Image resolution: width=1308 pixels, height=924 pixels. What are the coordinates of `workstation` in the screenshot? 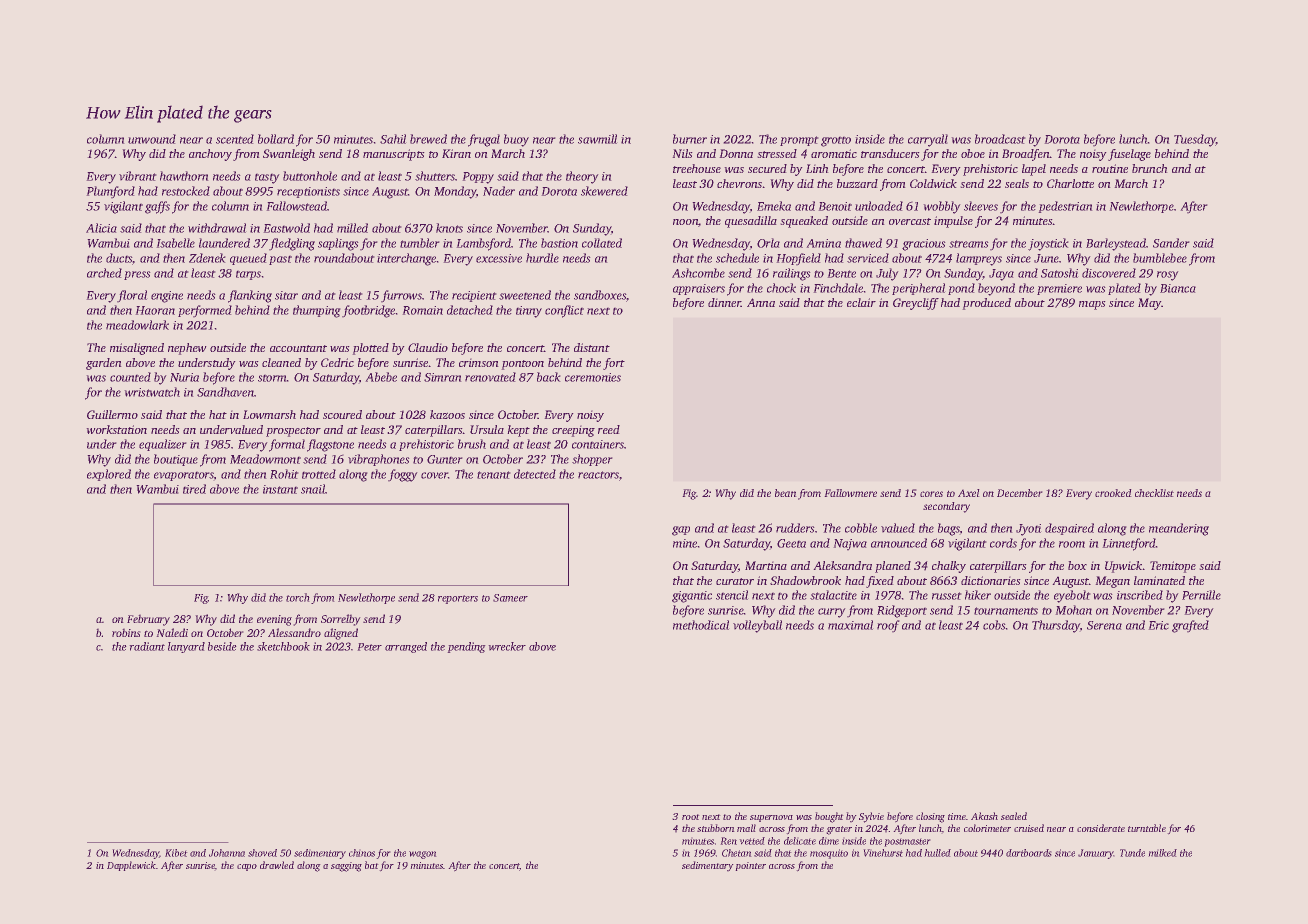 It's located at (116, 429).
